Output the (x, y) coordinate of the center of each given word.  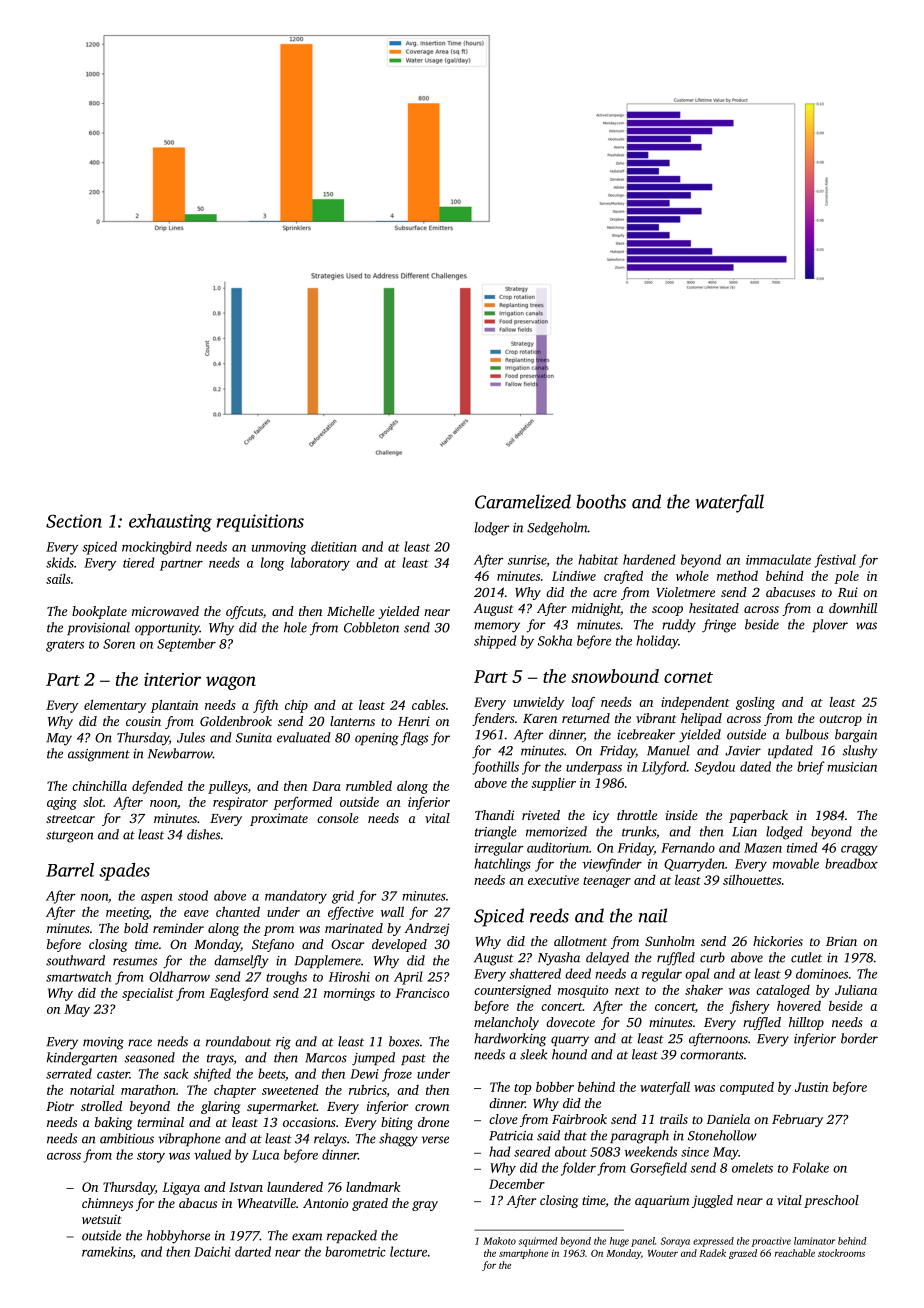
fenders (493, 719)
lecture (408, 1251)
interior (172, 679)
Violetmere (685, 592)
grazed (743, 1254)
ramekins (107, 1252)
